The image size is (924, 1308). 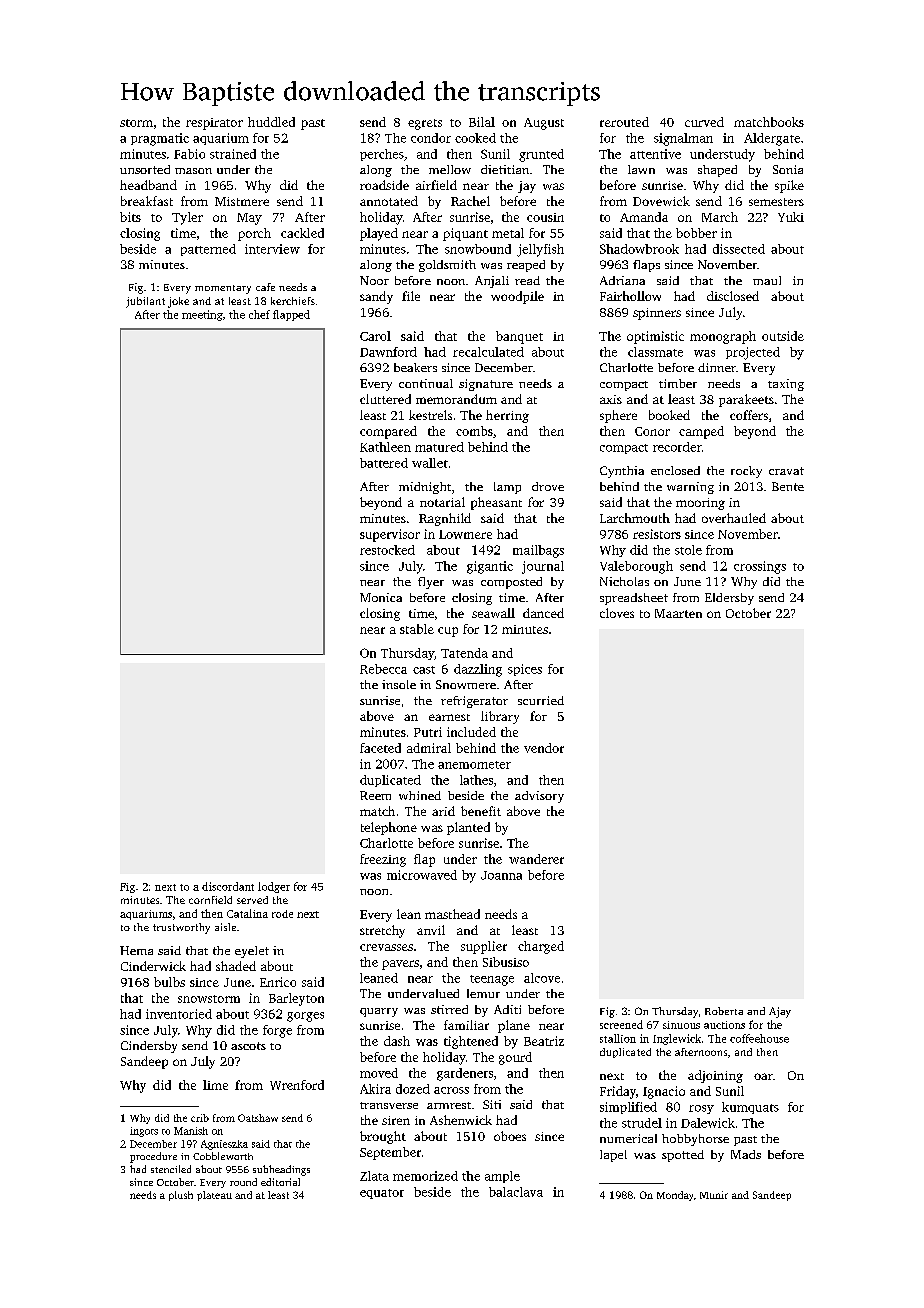 I want to click on Rebecca, so click(x=383, y=669).
